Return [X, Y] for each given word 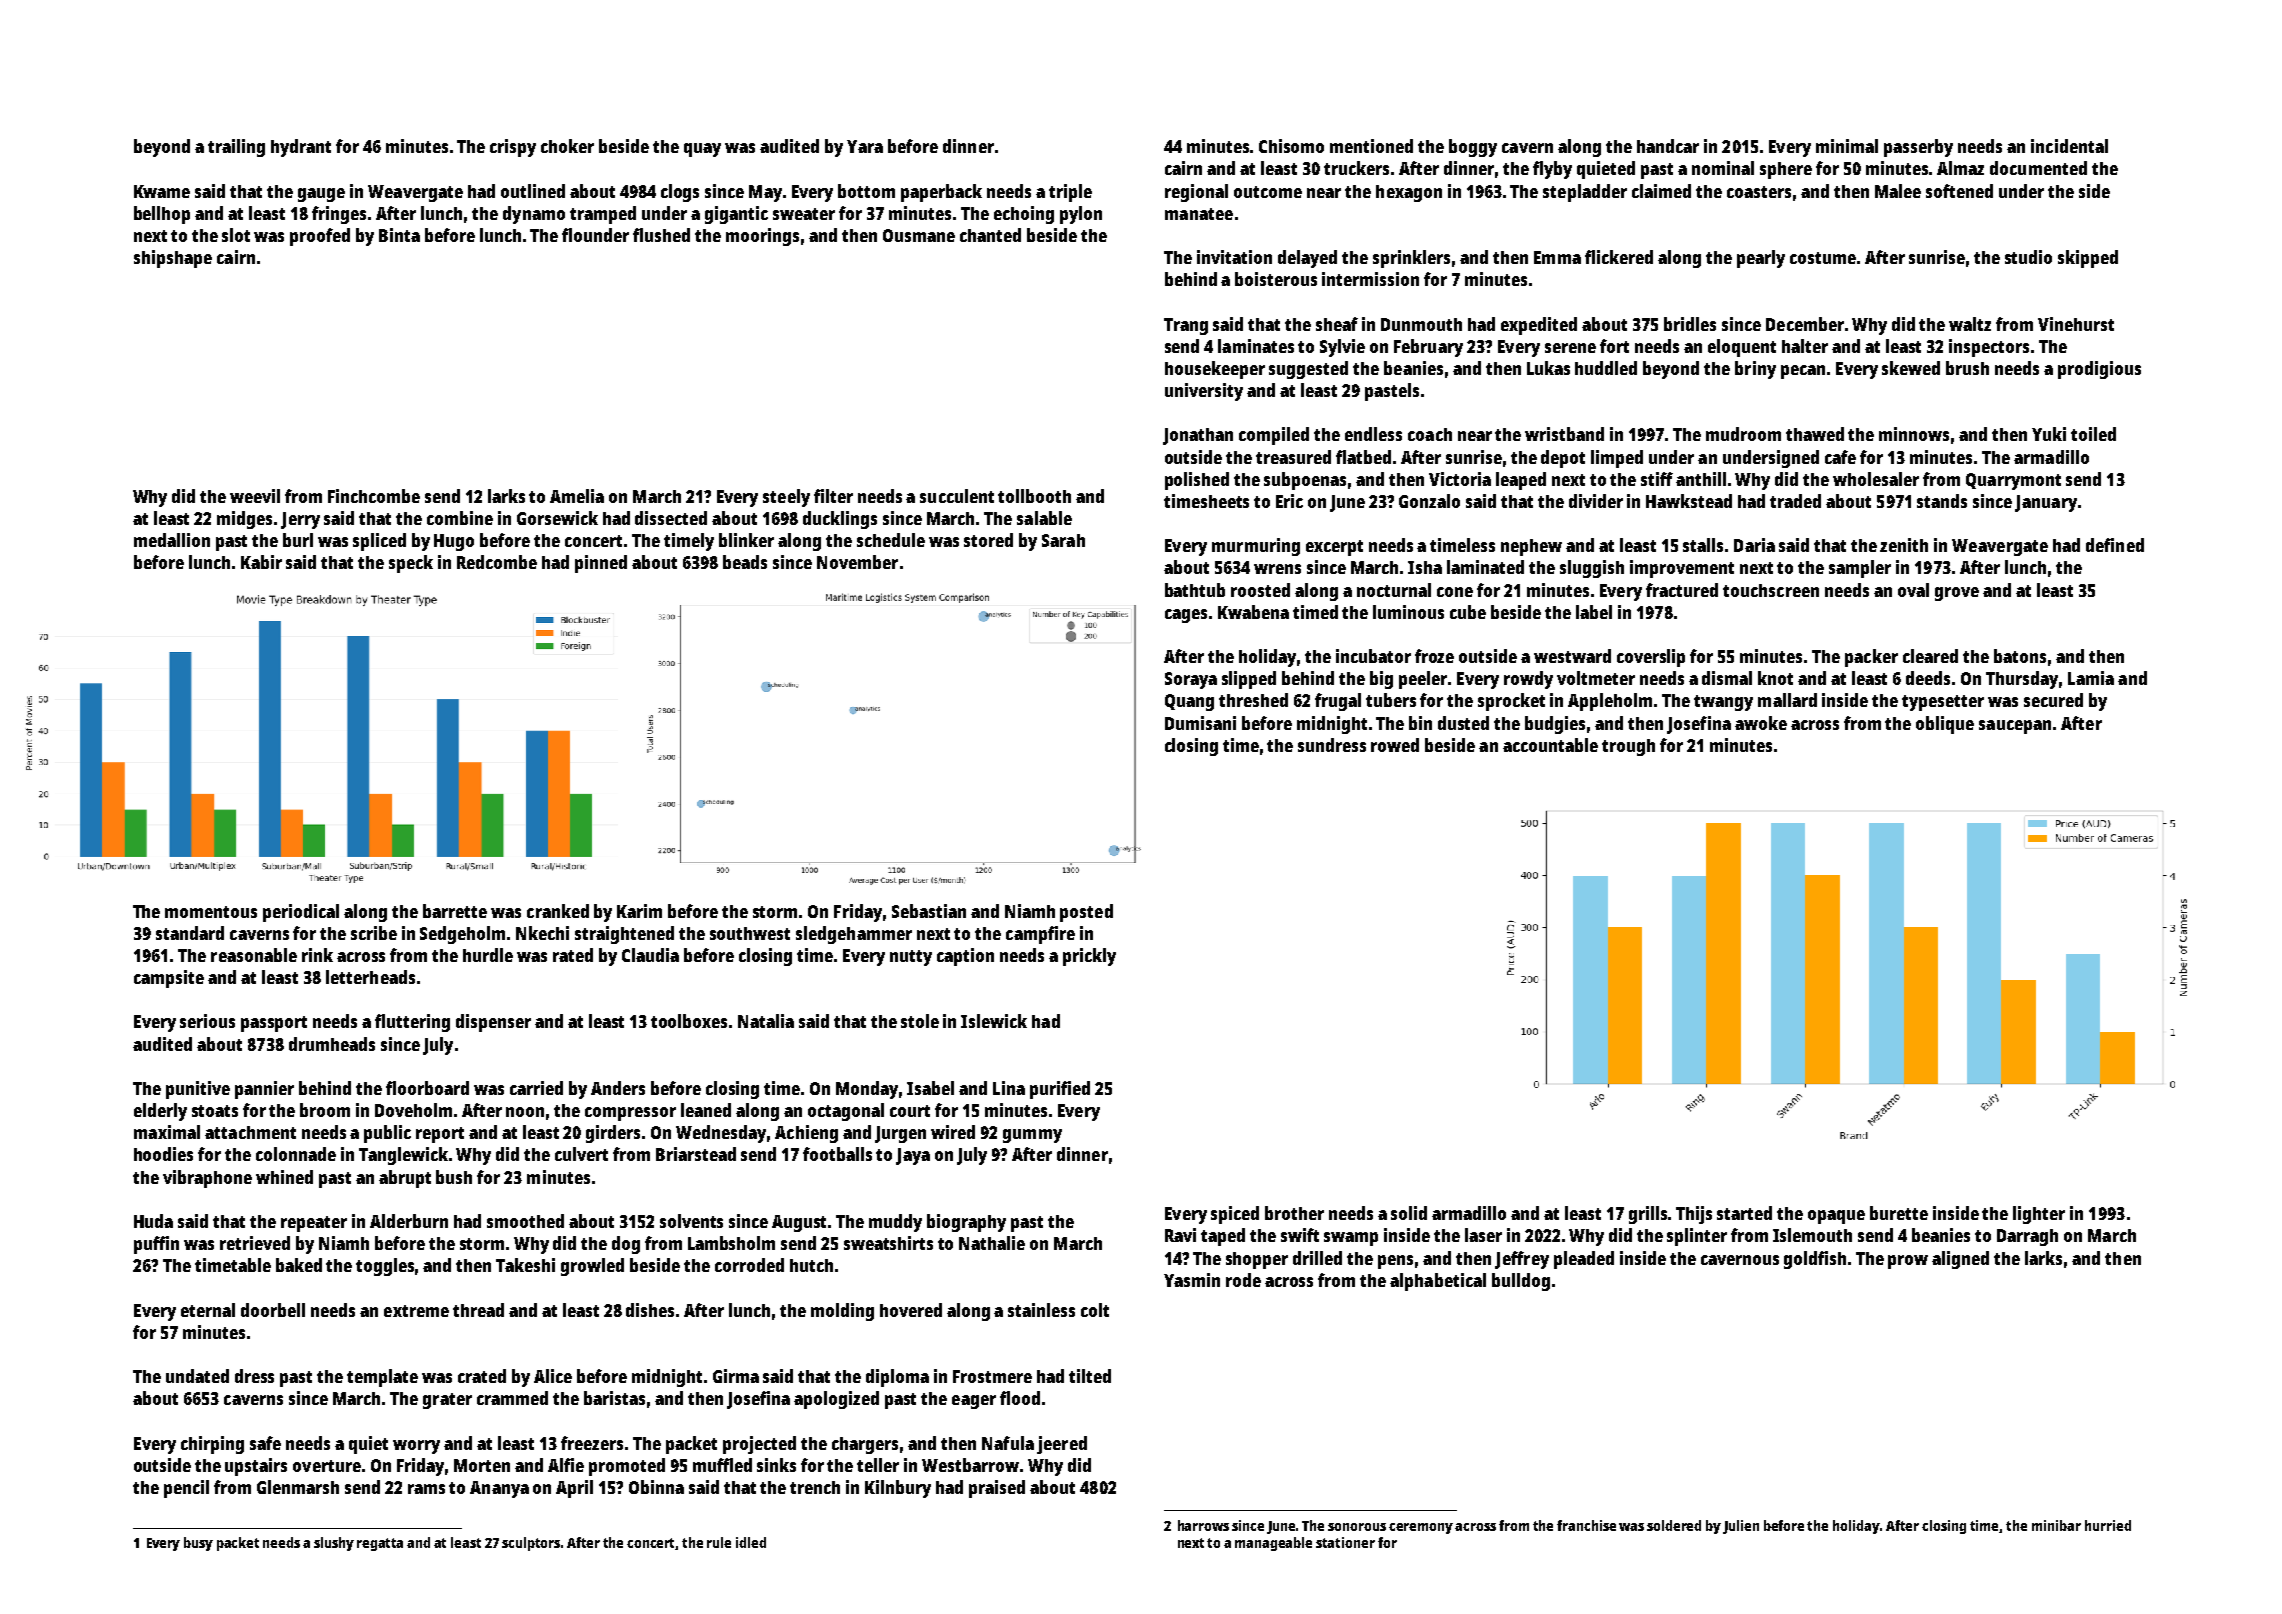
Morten [482, 1465]
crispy [513, 148]
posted [1086, 913]
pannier [264, 1090]
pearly [1761, 259]
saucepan [2015, 727]
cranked [558, 911]
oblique [1945, 725]
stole [920, 1021]
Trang [1186, 326]
